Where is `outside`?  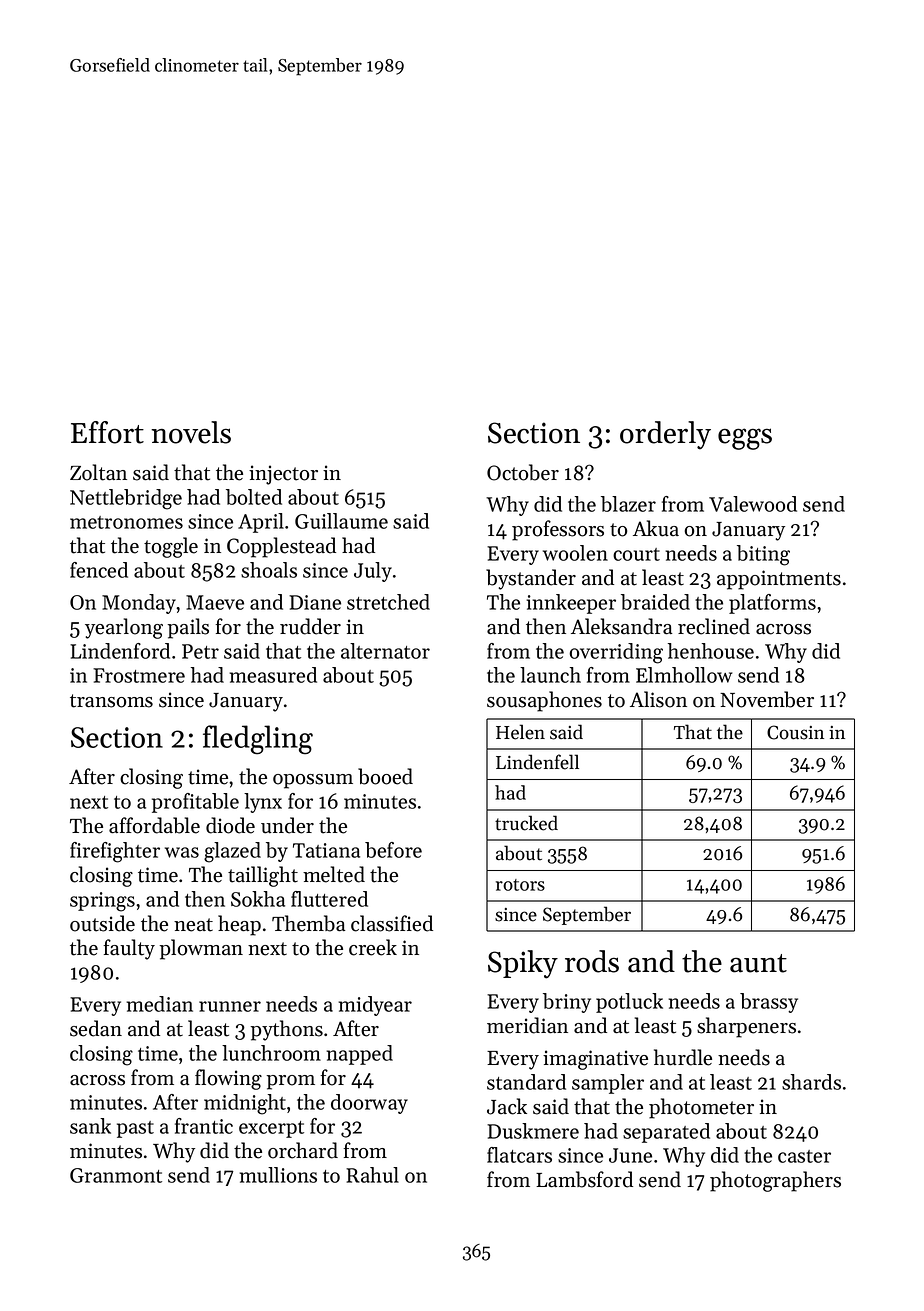 outside is located at coordinates (102, 923).
